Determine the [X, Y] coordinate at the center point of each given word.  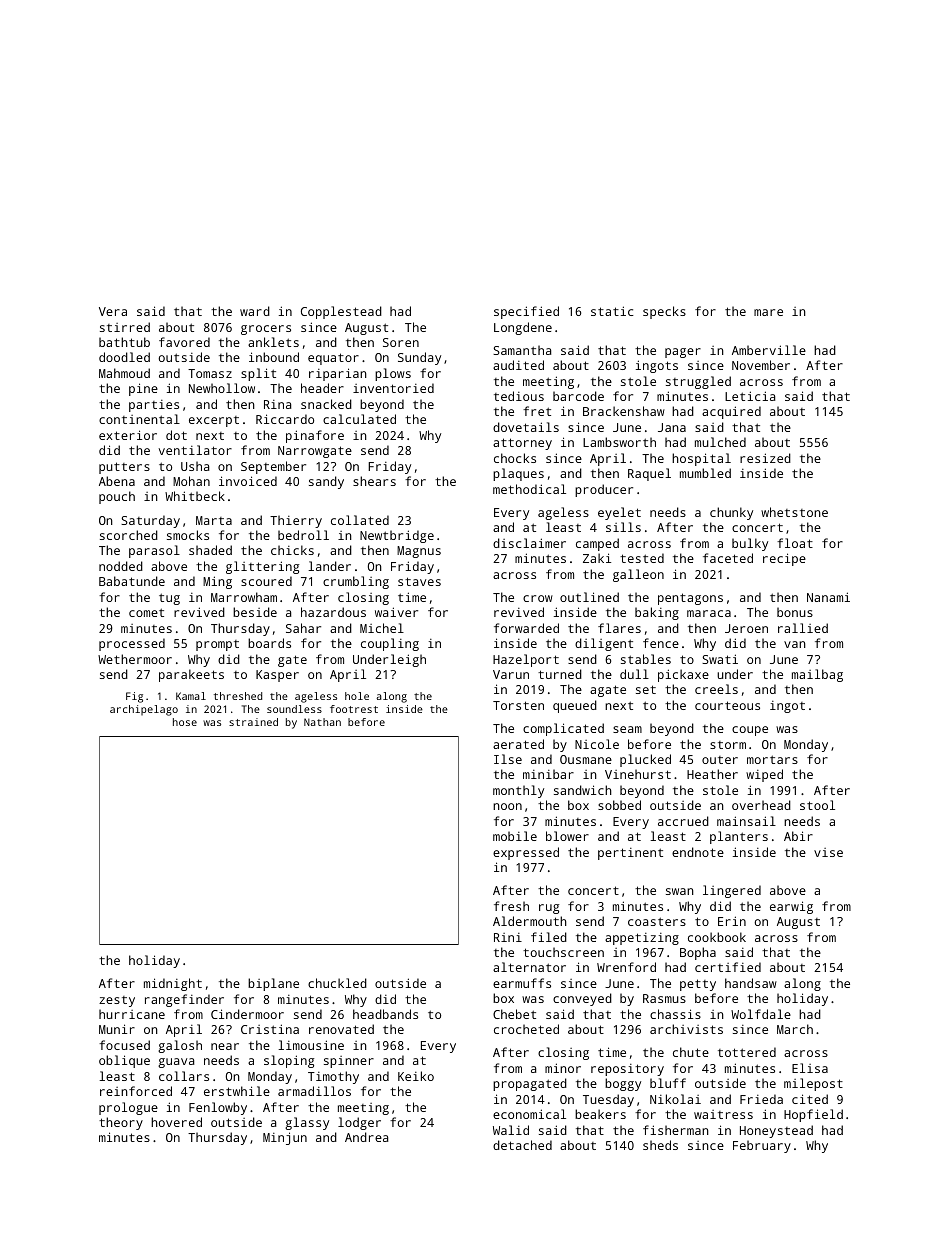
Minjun [285, 1138]
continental [139, 419]
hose [185, 722]
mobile [515, 836]
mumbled [705, 473]
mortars [772, 759]
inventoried [393, 388]
